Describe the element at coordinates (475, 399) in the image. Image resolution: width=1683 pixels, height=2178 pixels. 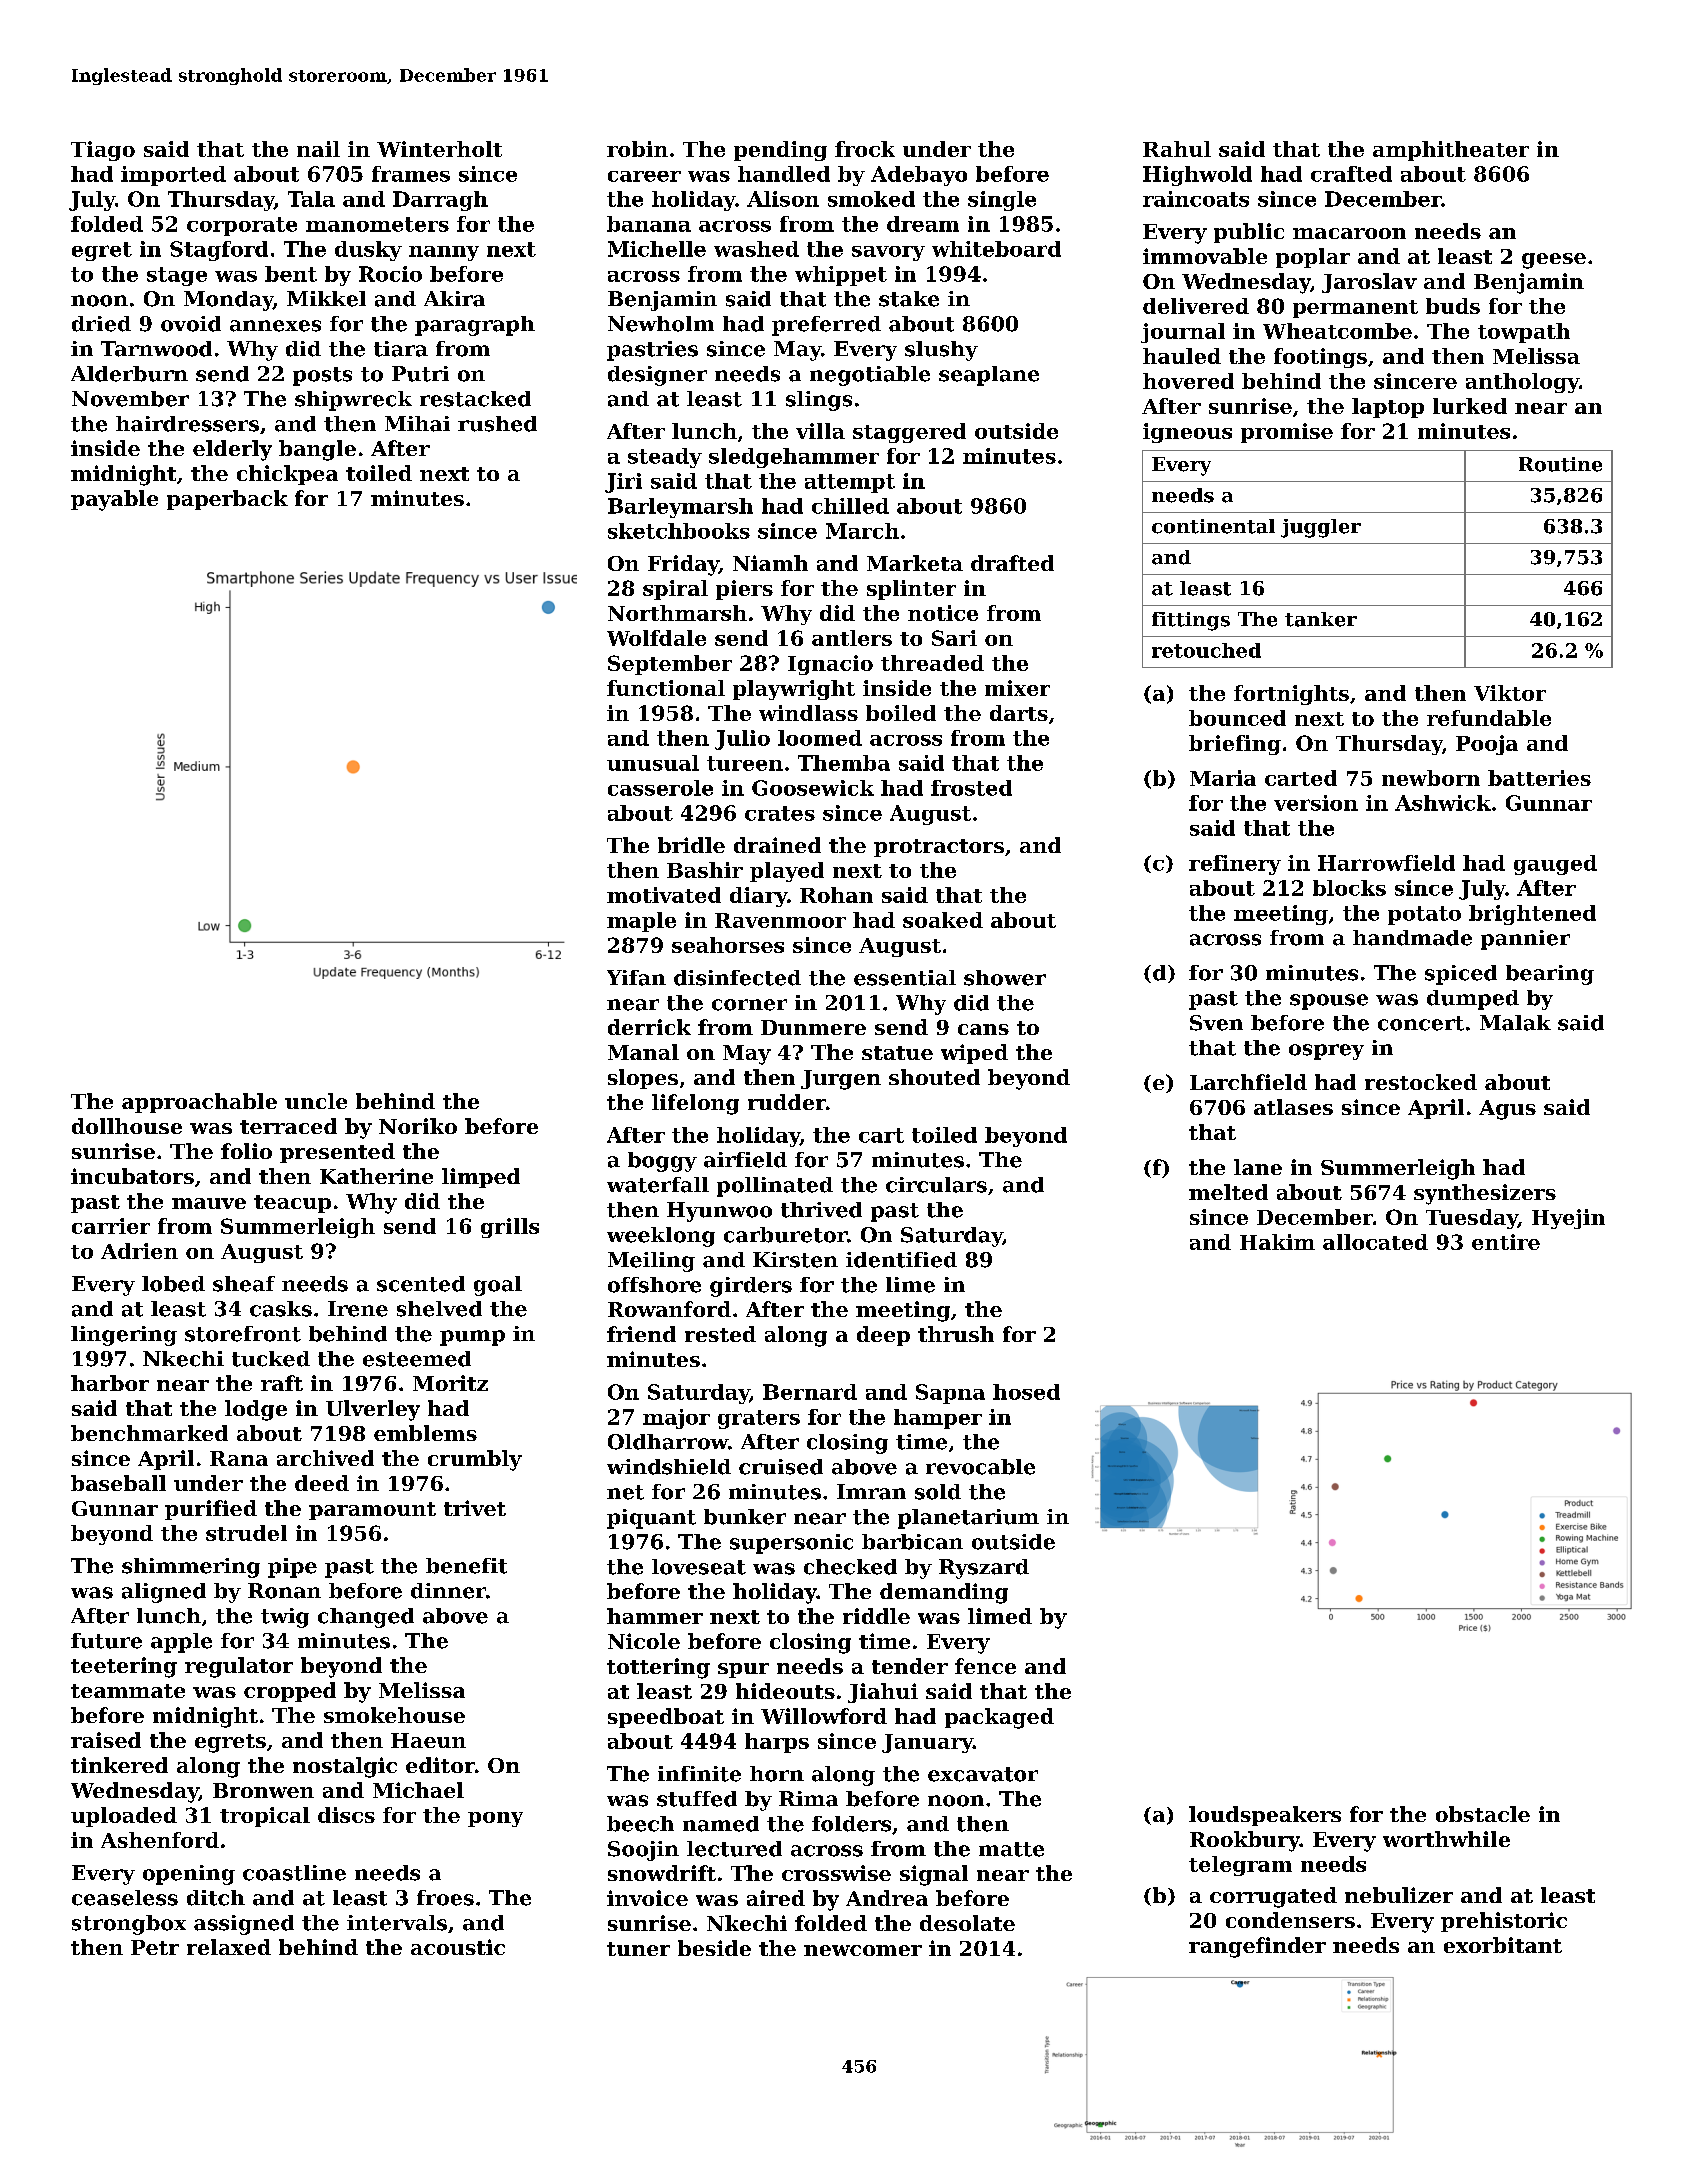
I see `restacked` at that location.
